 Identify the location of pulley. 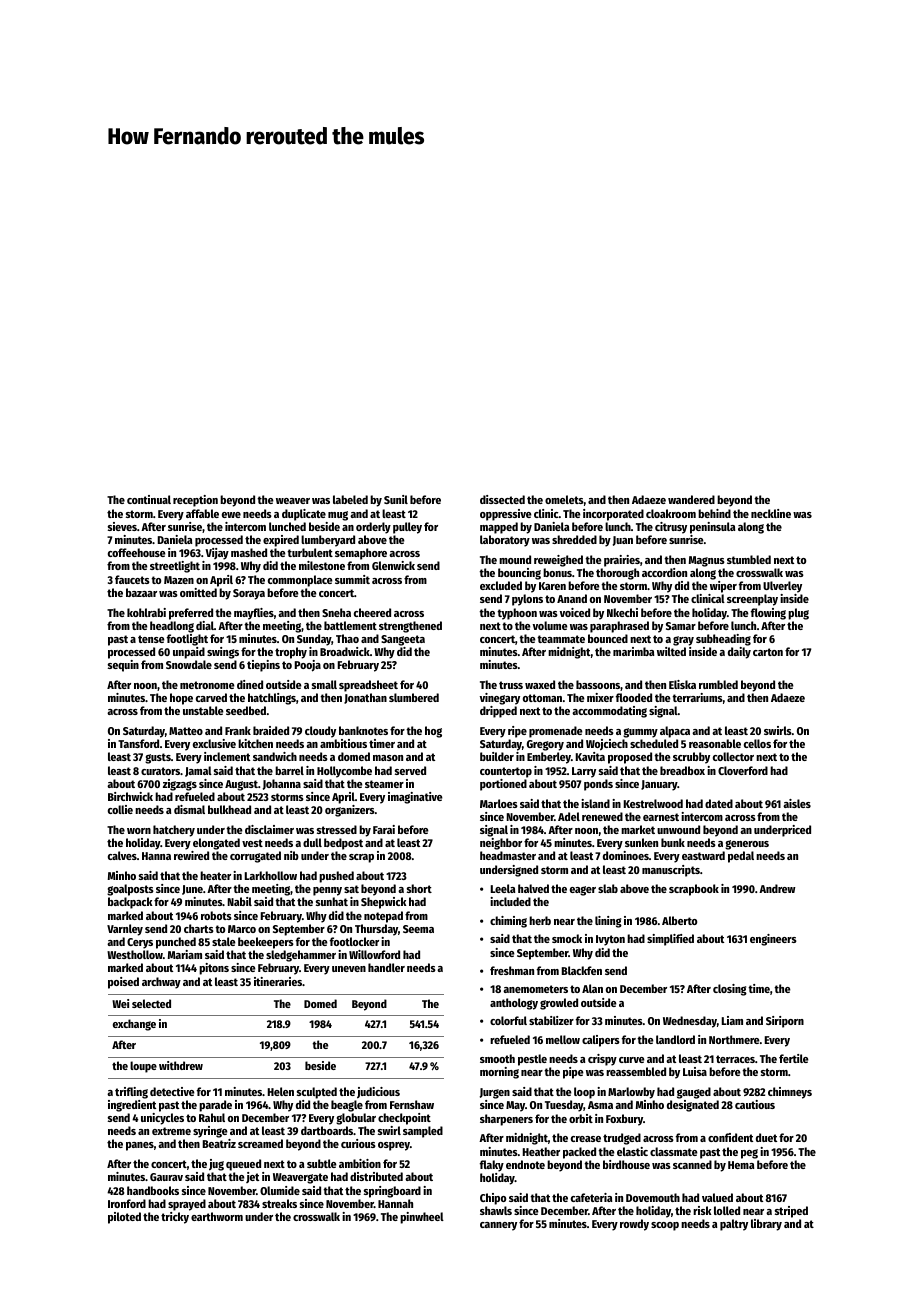
(407, 528).
